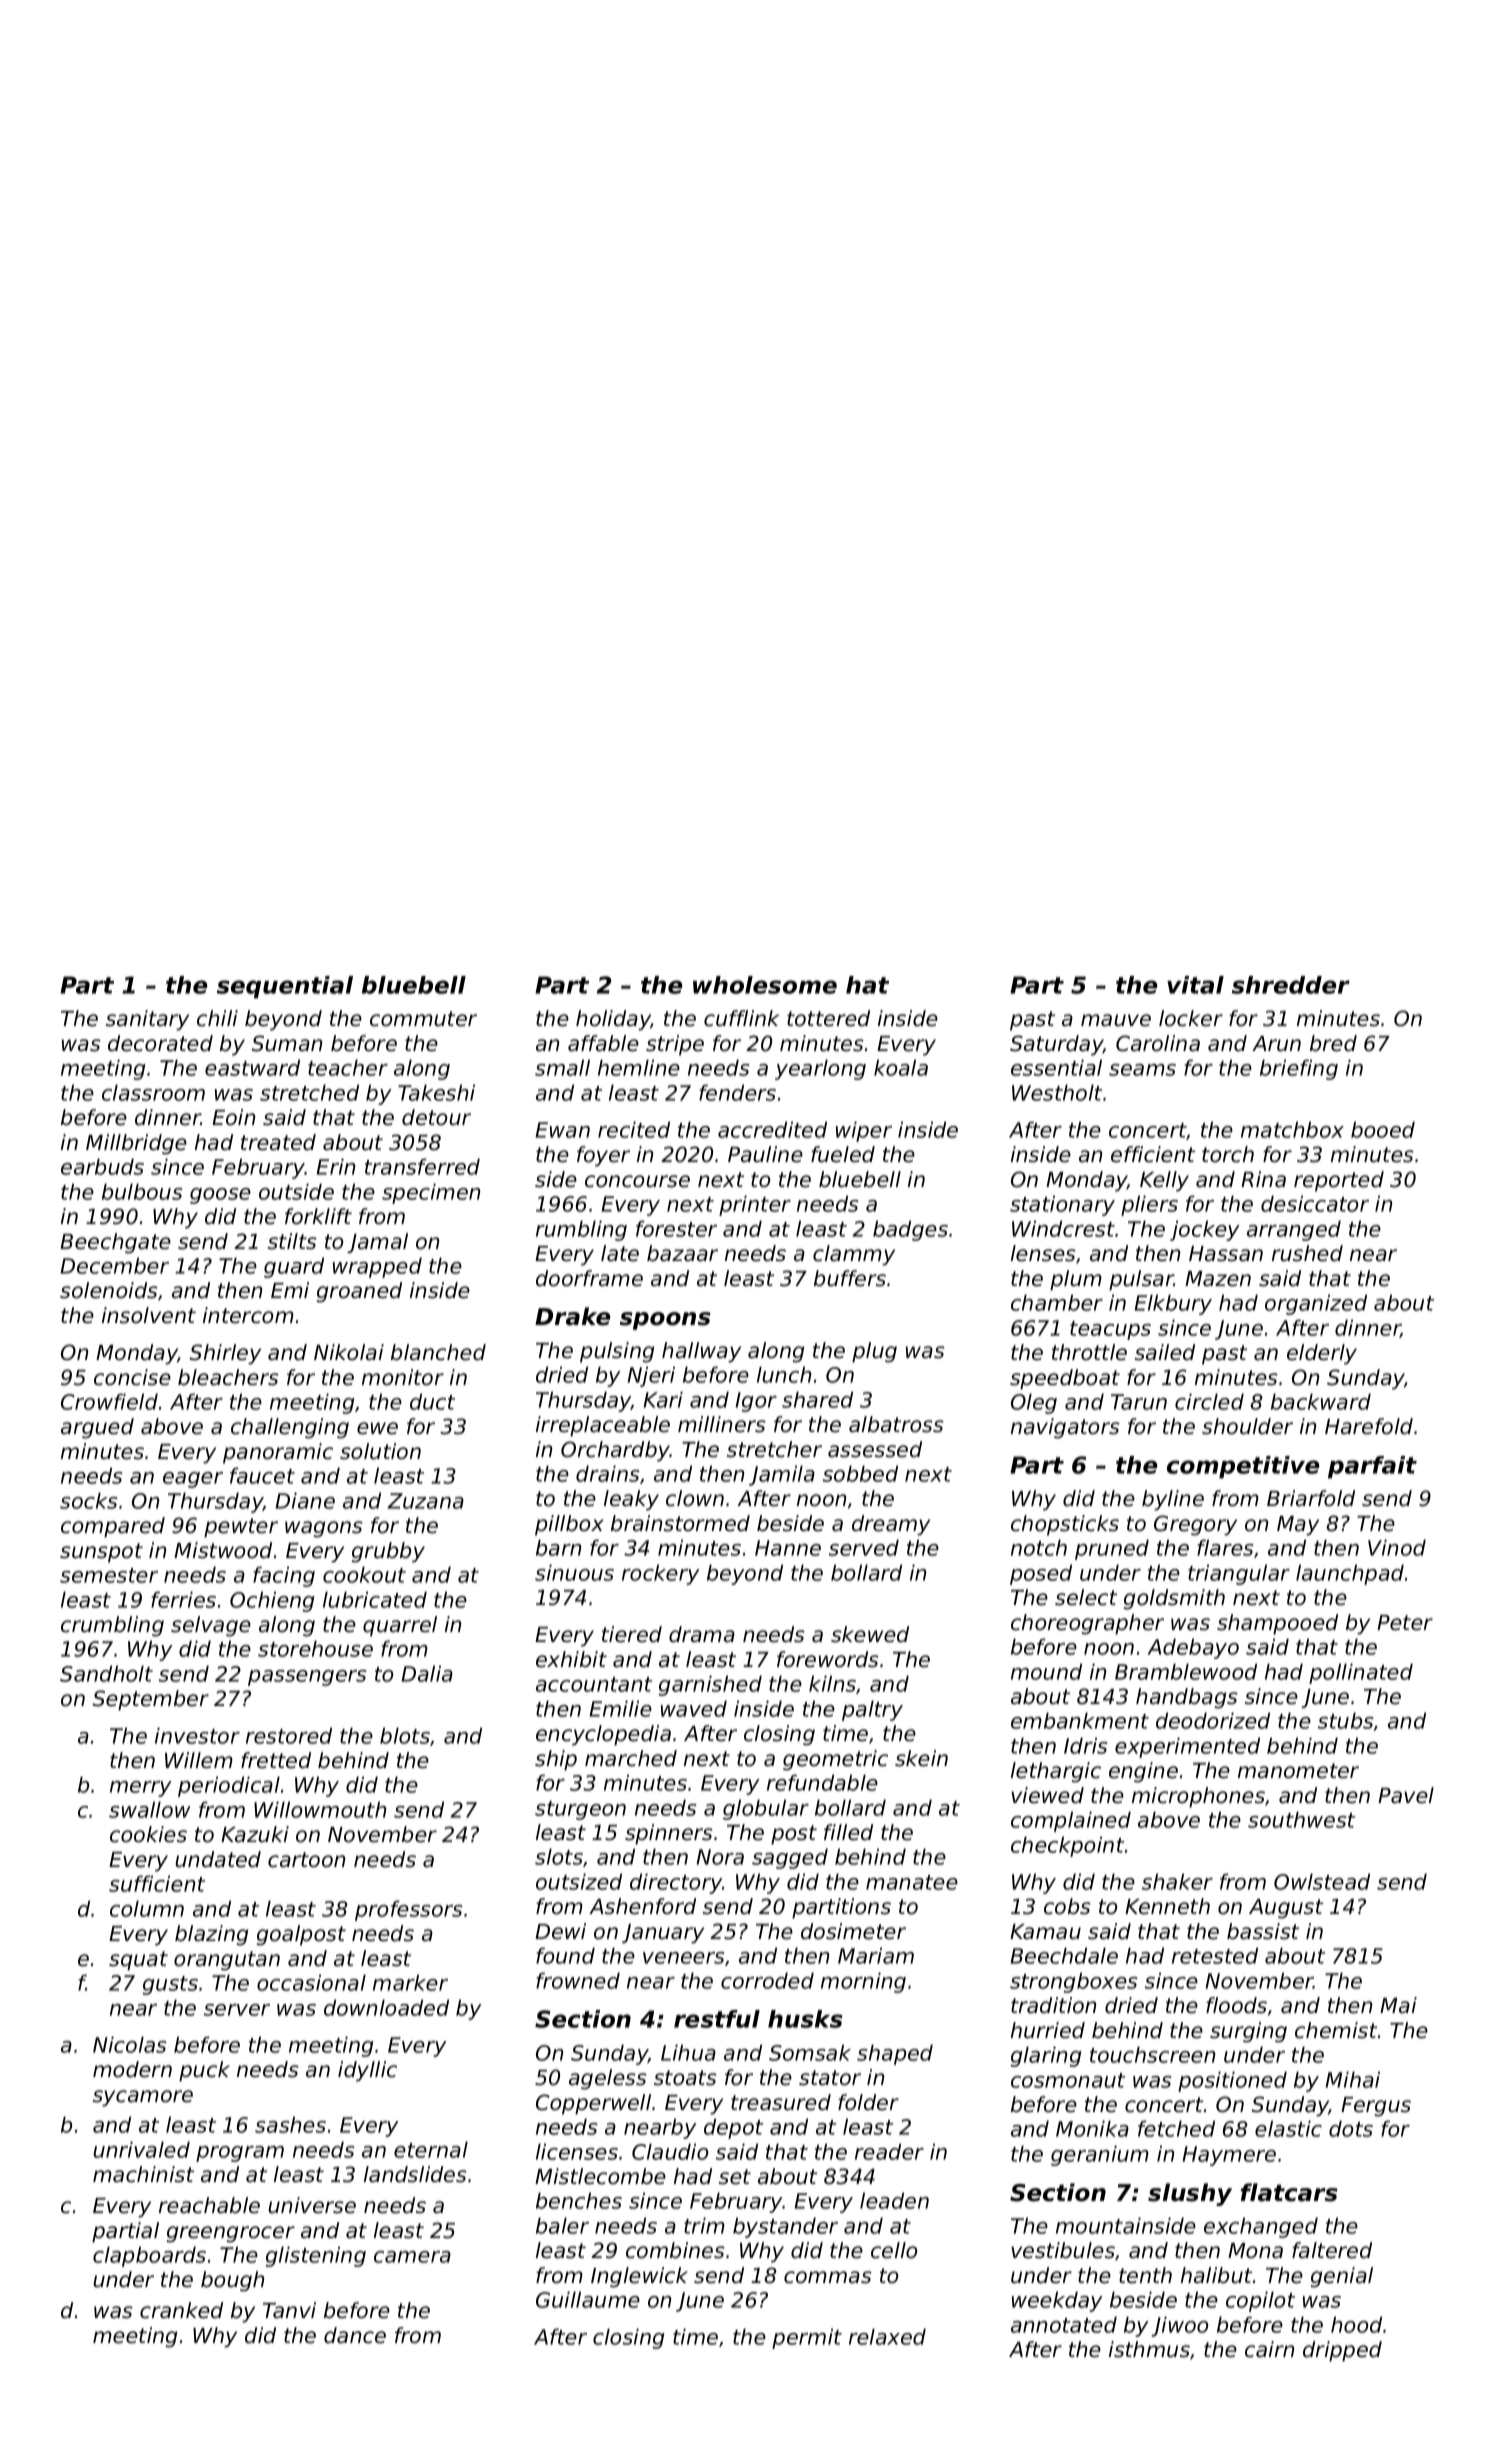 The width and height of the page is (1496, 2464). What do you see at coordinates (355, 2335) in the page?
I see `dance` at bounding box center [355, 2335].
